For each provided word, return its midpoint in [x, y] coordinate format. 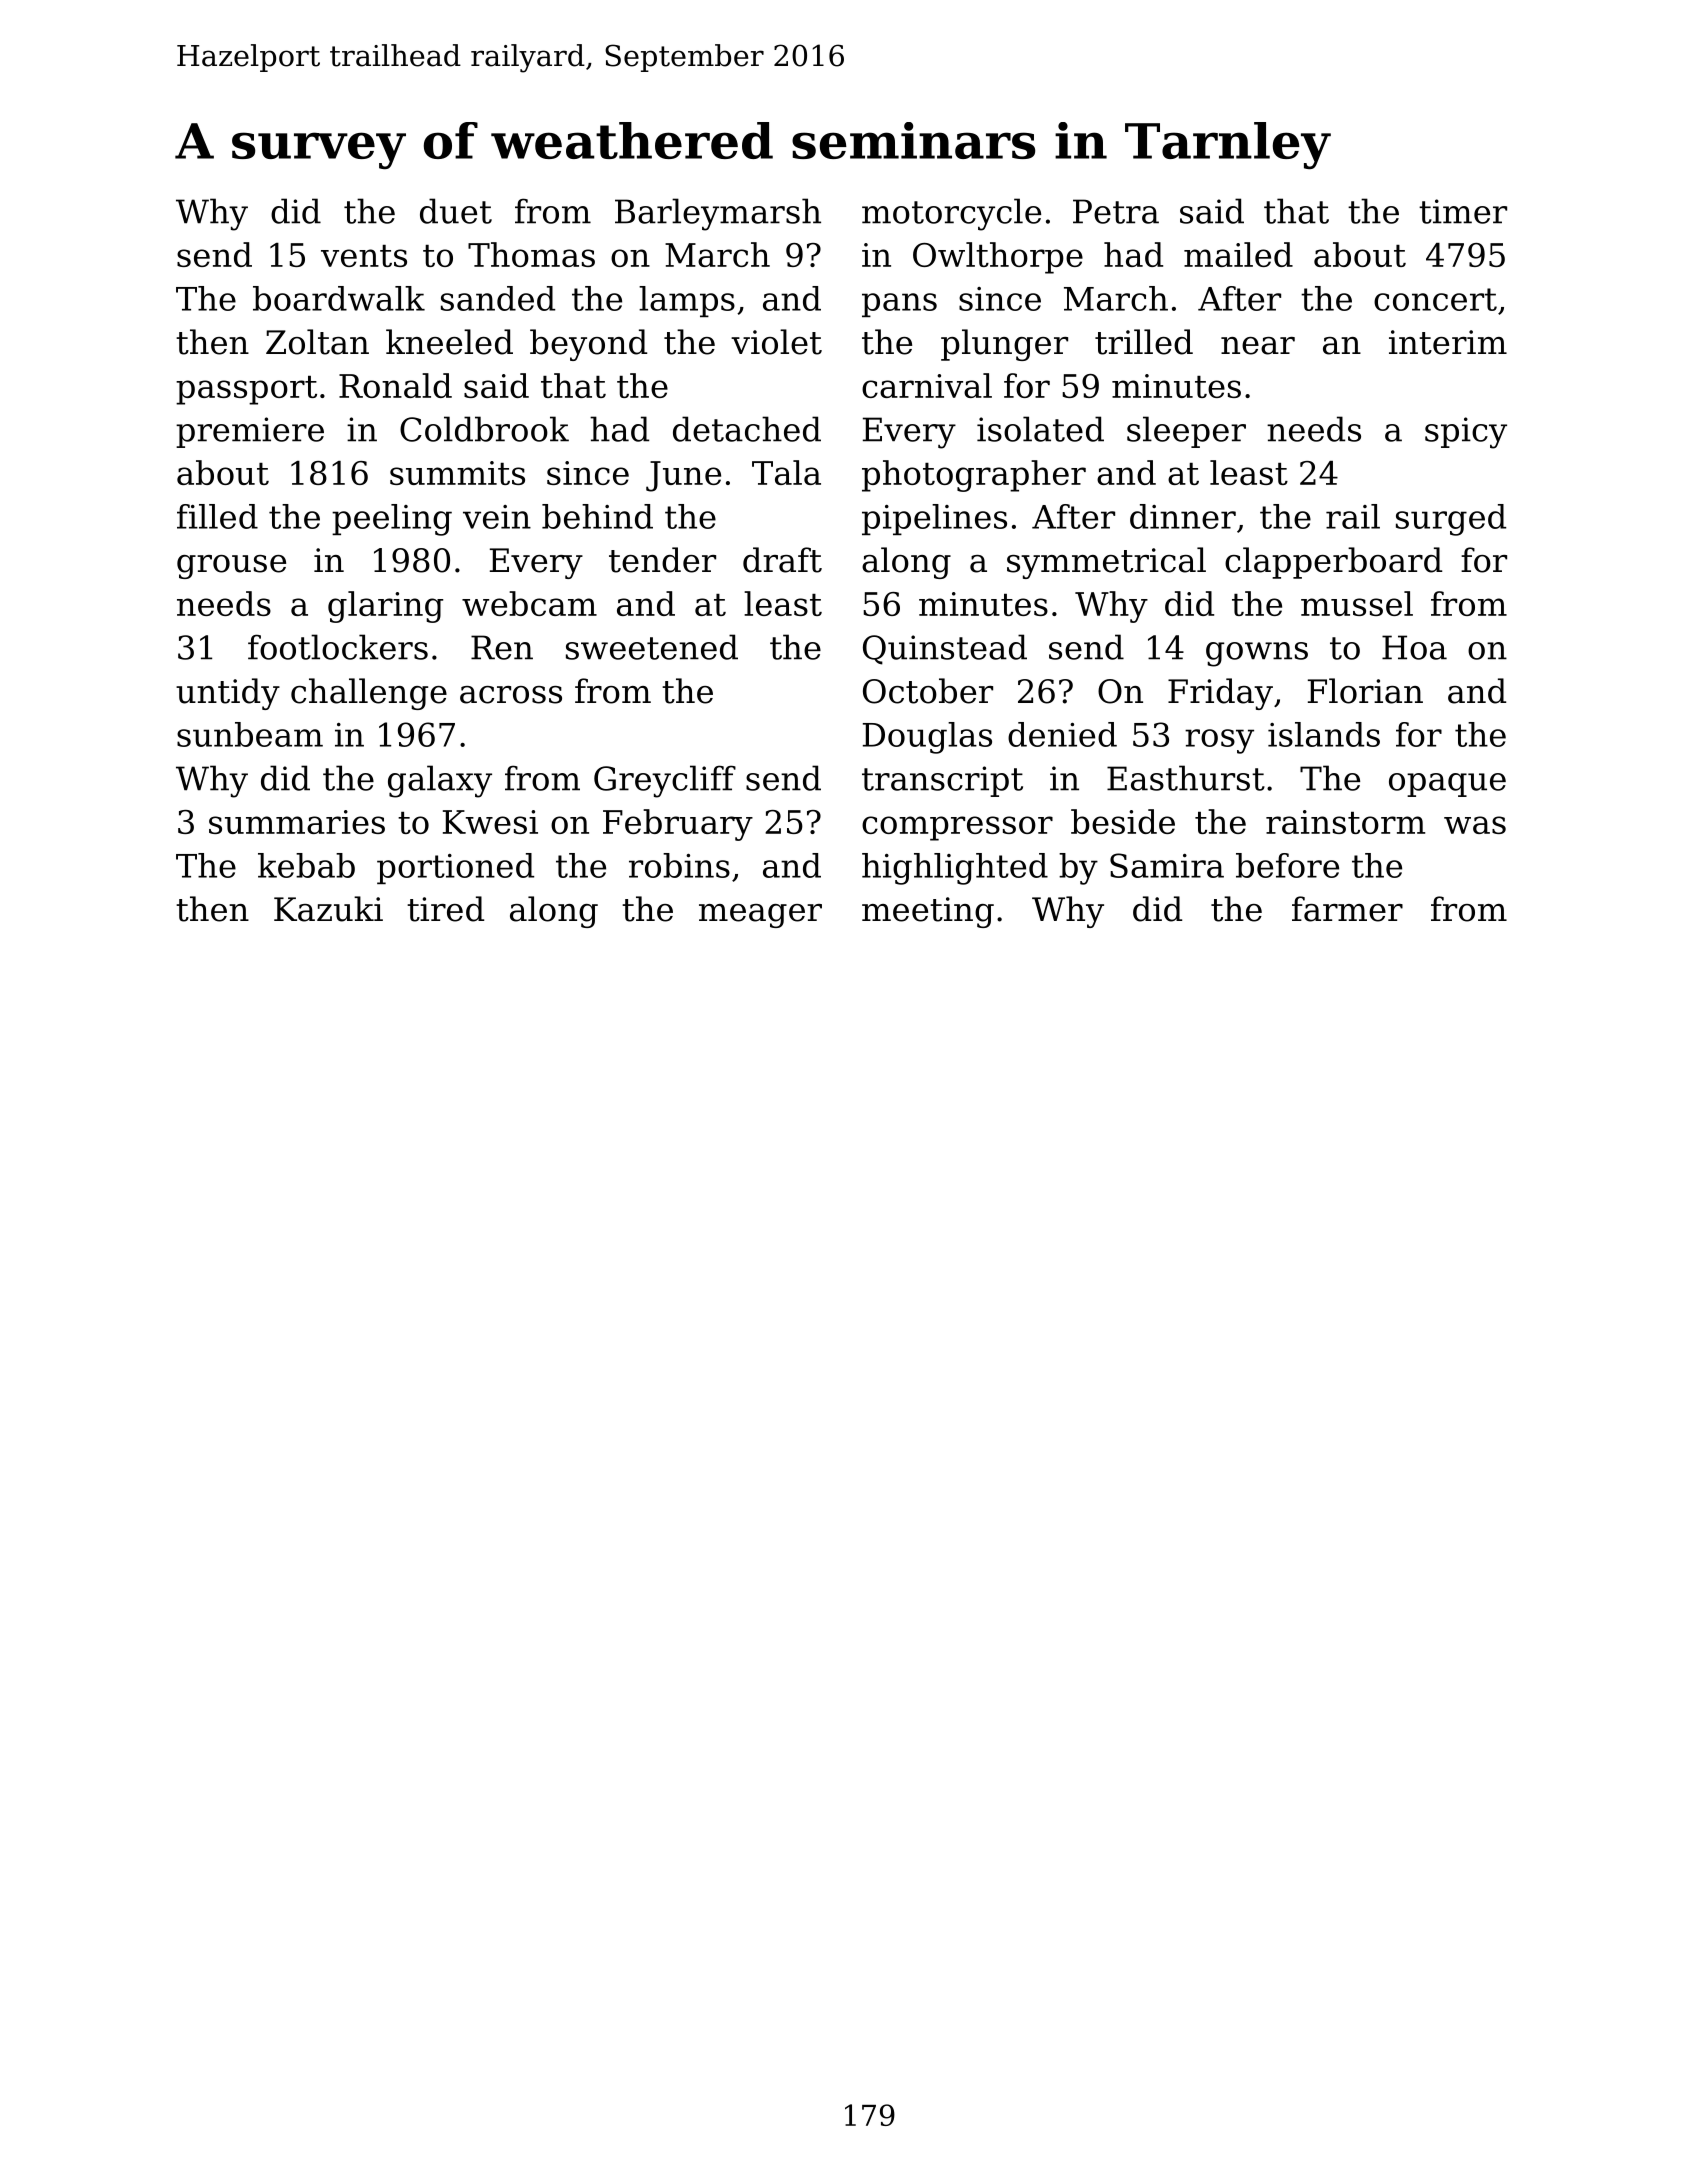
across [511, 695]
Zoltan [317, 342]
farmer [1347, 909]
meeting [928, 912]
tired [445, 909]
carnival [927, 385]
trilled [1144, 342]
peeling [392, 520]
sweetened [652, 647]
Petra [1116, 211]
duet [456, 211]
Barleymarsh [718, 214]
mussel [1357, 603]
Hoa [1414, 647]
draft [782, 560]
